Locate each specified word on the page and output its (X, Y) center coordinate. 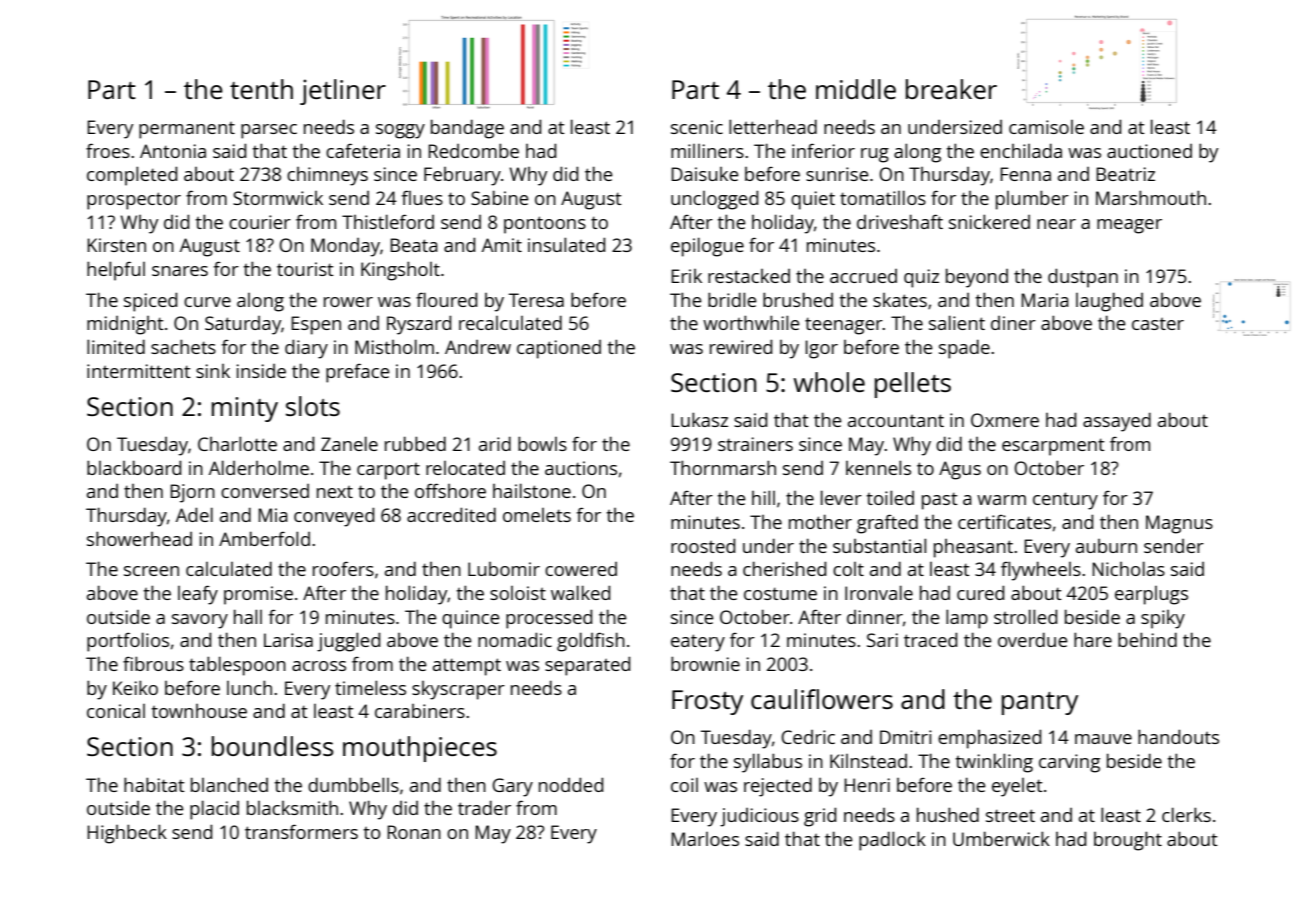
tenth (261, 89)
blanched (229, 784)
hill (763, 497)
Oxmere (1005, 420)
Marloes (705, 839)
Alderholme (259, 467)
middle (856, 89)
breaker (951, 89)
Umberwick (1001, 838)
